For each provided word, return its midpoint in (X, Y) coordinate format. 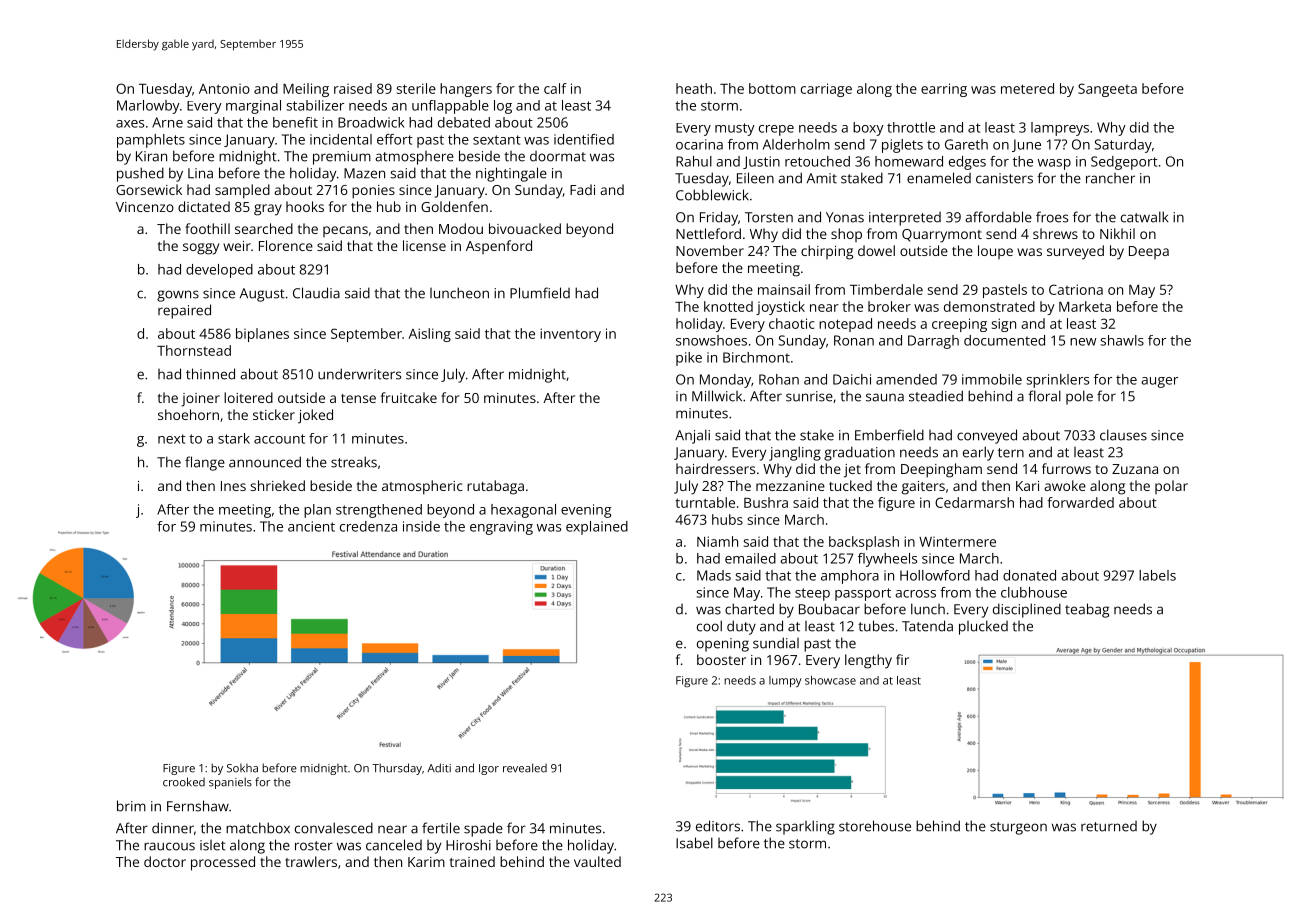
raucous (169, 846)
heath (694, 88)
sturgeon (1018, 828)
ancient (311, 526)
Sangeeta (1107, 90)
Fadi (582, 189)
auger (1159, 382)
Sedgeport (1124, 163)
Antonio (224, 89)
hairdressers (715, 468)
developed (219, 271)
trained (472, 861)
